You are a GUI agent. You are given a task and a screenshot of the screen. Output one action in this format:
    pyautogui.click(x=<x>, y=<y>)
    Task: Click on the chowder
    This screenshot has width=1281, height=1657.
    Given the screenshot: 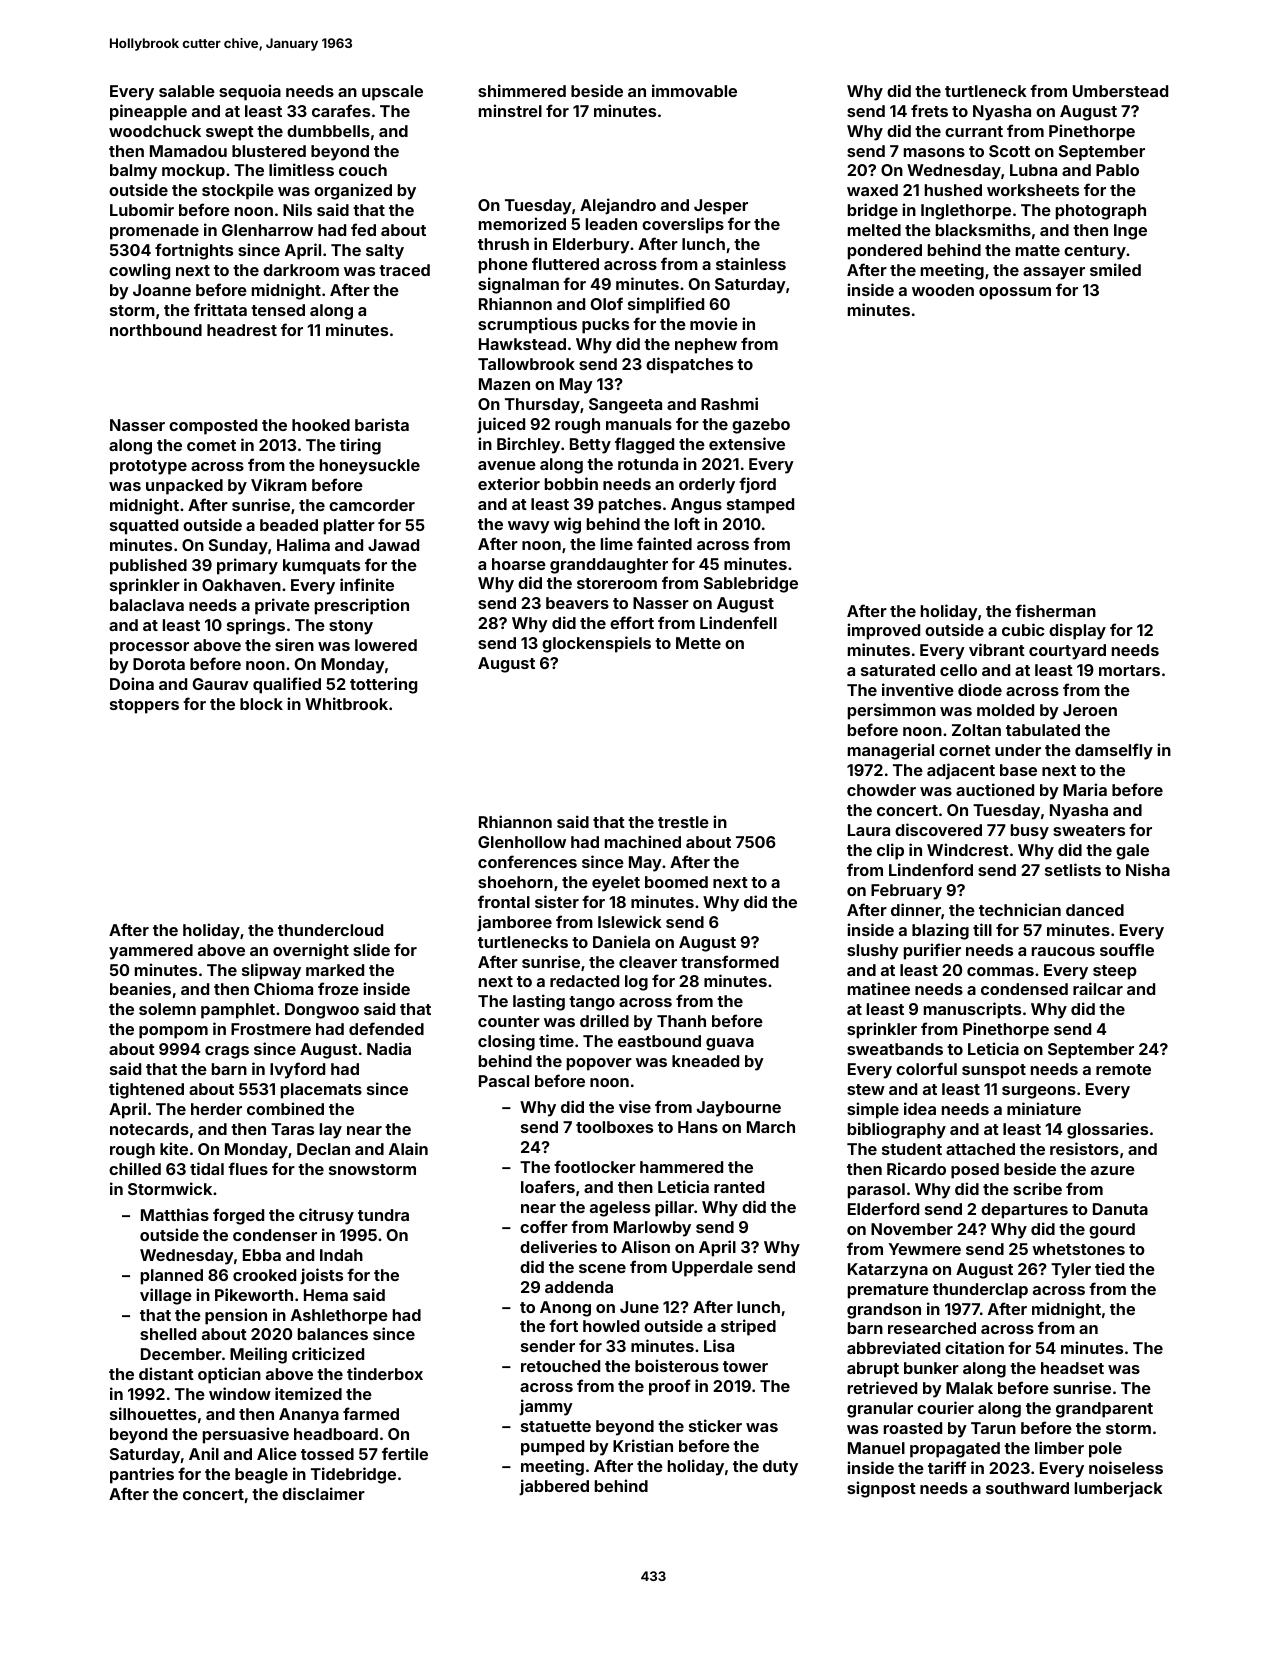 What is the action you would take?
    pyautogui.click(x=881, y=790)
